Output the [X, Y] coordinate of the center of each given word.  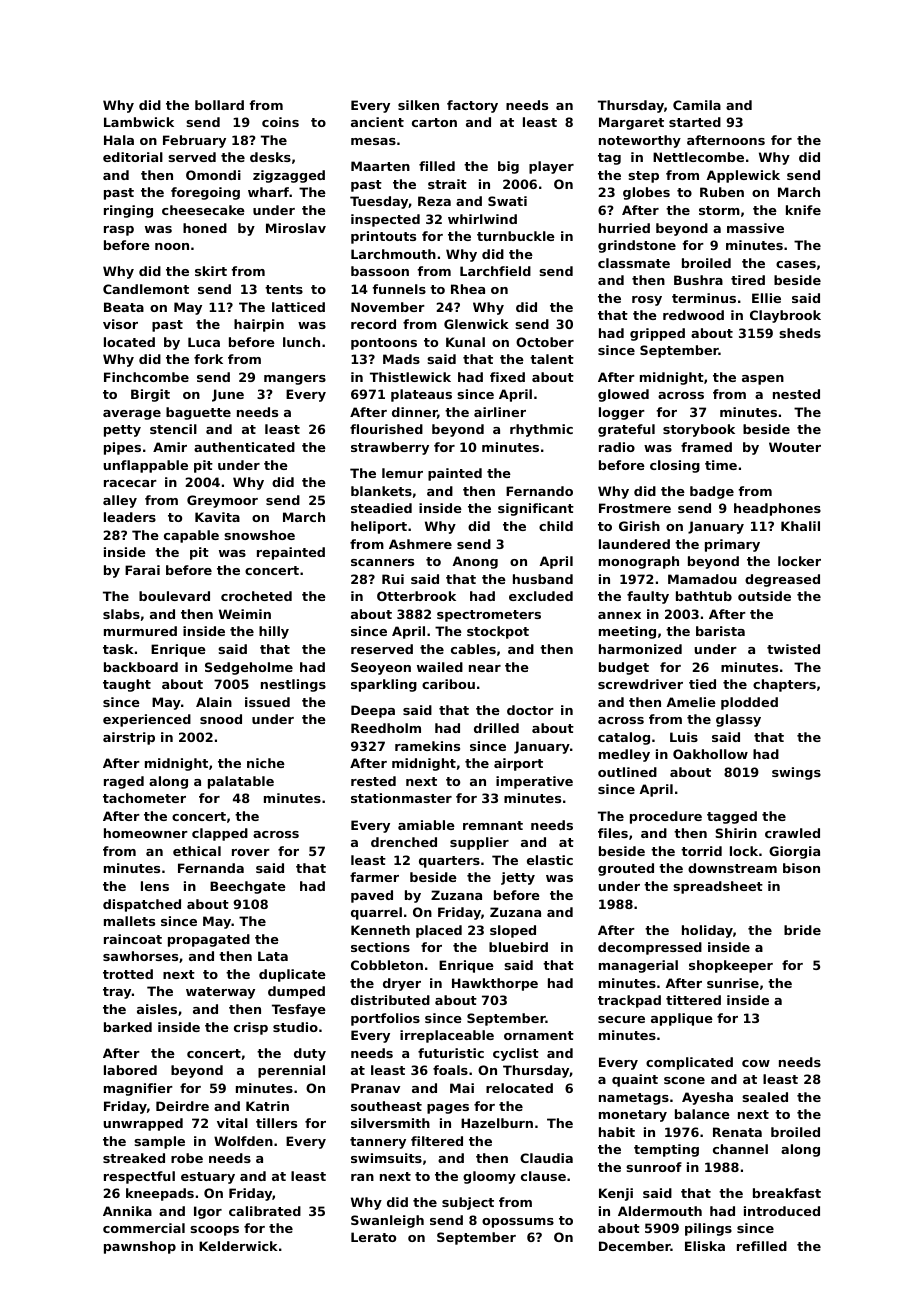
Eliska [705, 1246]
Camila [697, 105]
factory [472, 106]
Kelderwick [238, 1246]
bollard [219, 105]
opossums [518, 1223]
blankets [381, 491]
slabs [121, 614]
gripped [657, 334]
